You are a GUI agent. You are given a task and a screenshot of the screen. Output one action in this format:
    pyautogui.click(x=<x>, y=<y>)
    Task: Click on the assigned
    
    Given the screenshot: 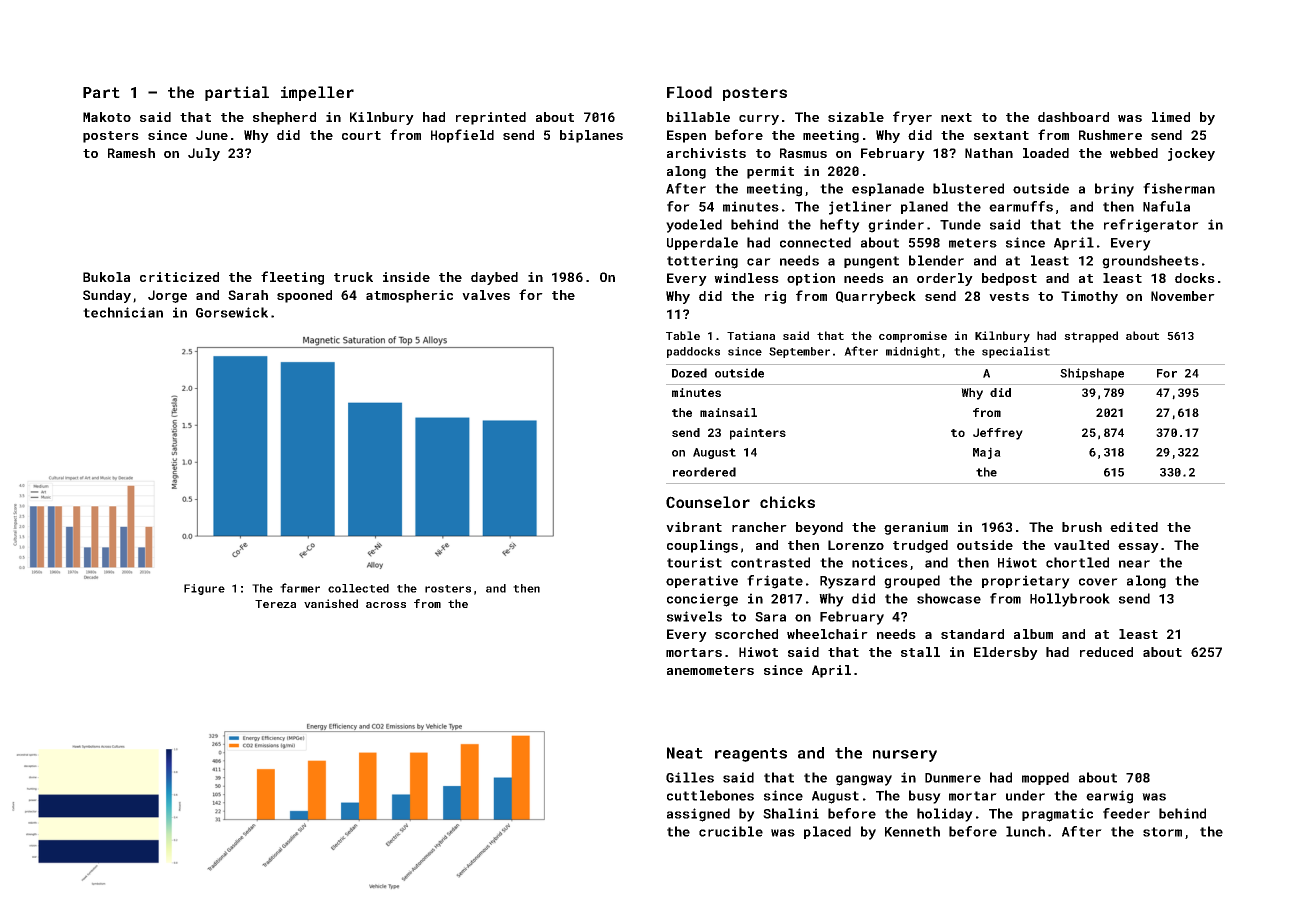 What is the action you would take?
    pyautogui.click(x=698, y=815)
